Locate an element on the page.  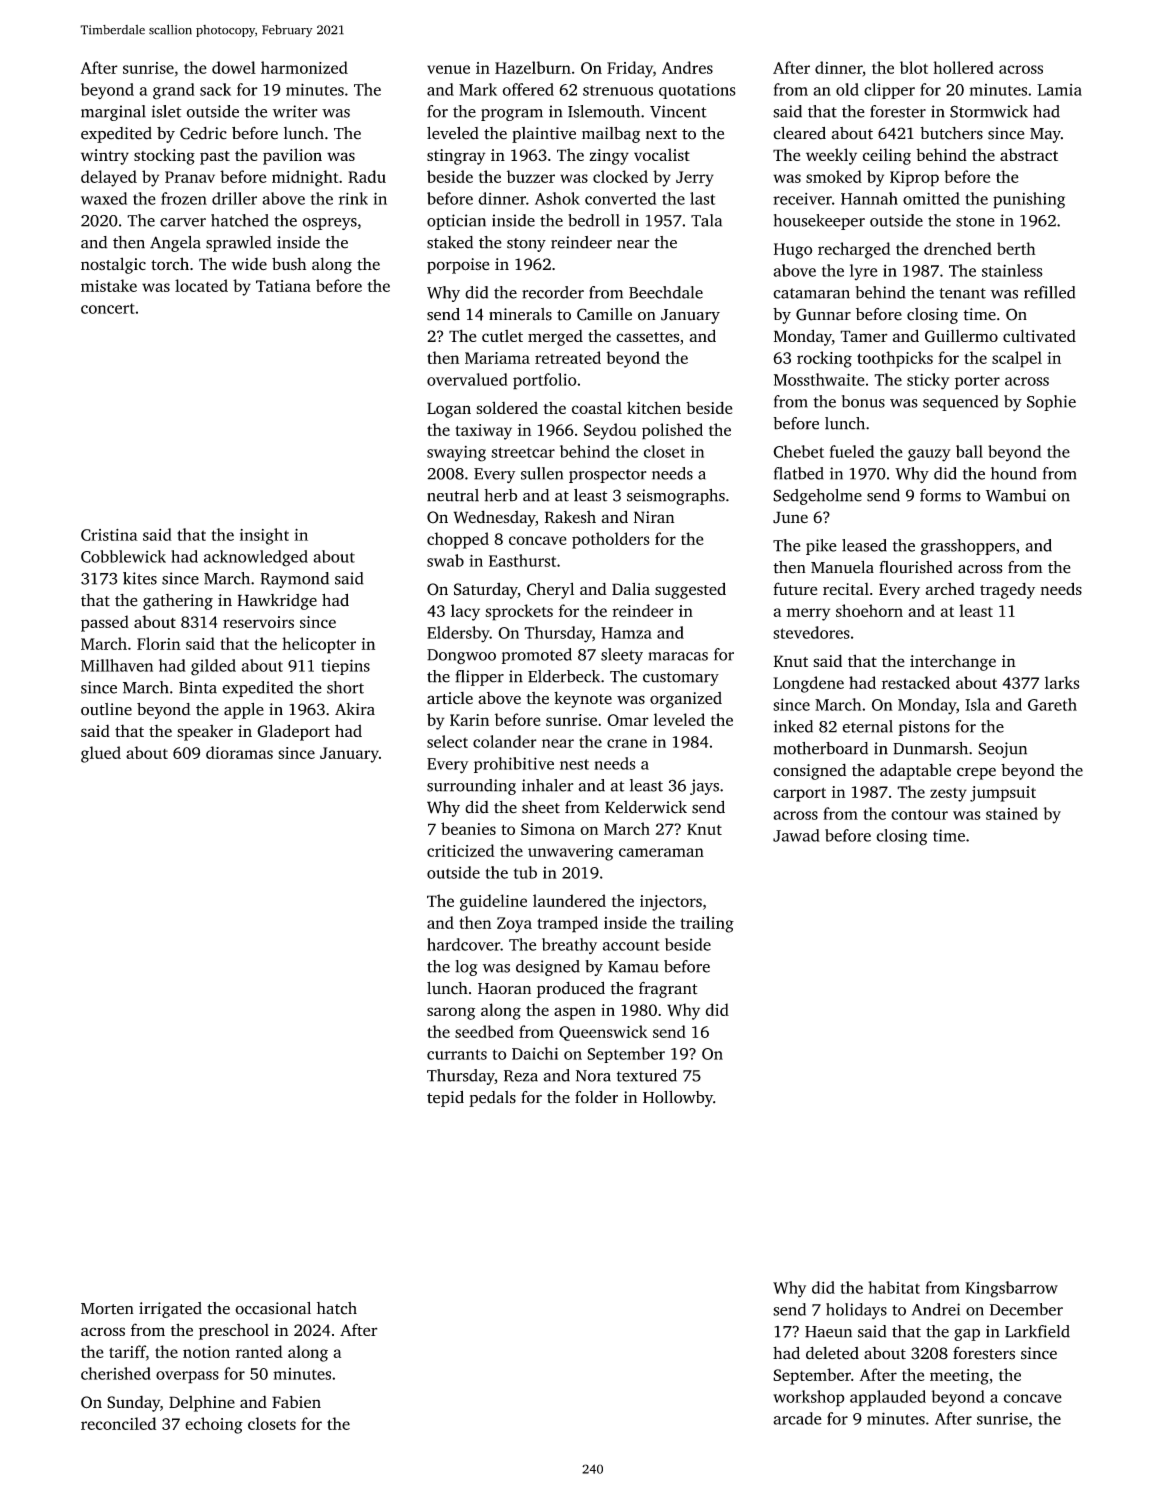
arcade is located at coordinates (797, 1418).
